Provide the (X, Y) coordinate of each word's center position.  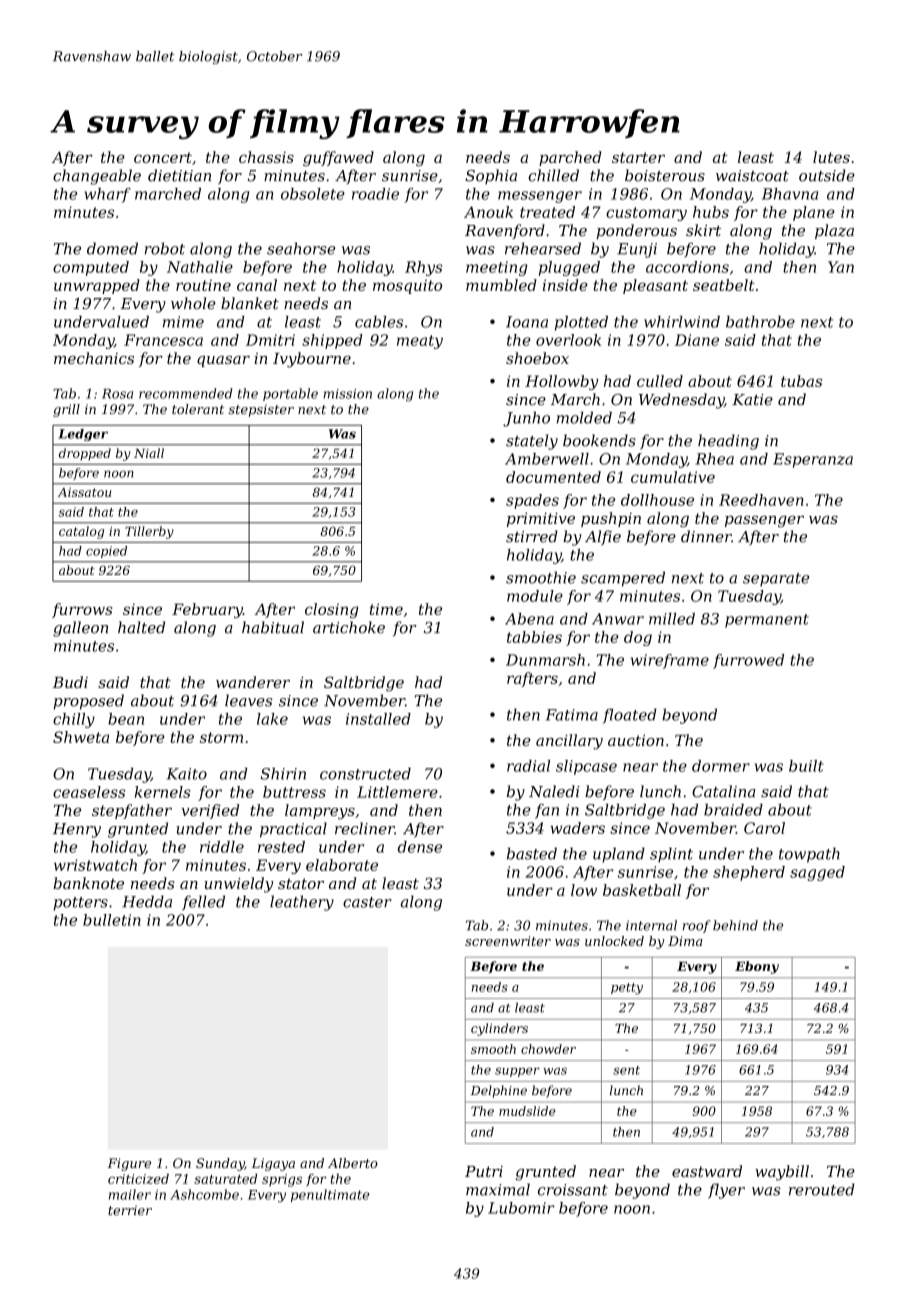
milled (672, 619)
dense (420, 847)
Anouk (488, 212)
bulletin (112, 920)
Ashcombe (204, 1194)
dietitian (179, 175)
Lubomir (521, 1208)
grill (66, 410)
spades (532, 501)
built (806, 766)
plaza (834, 231)
